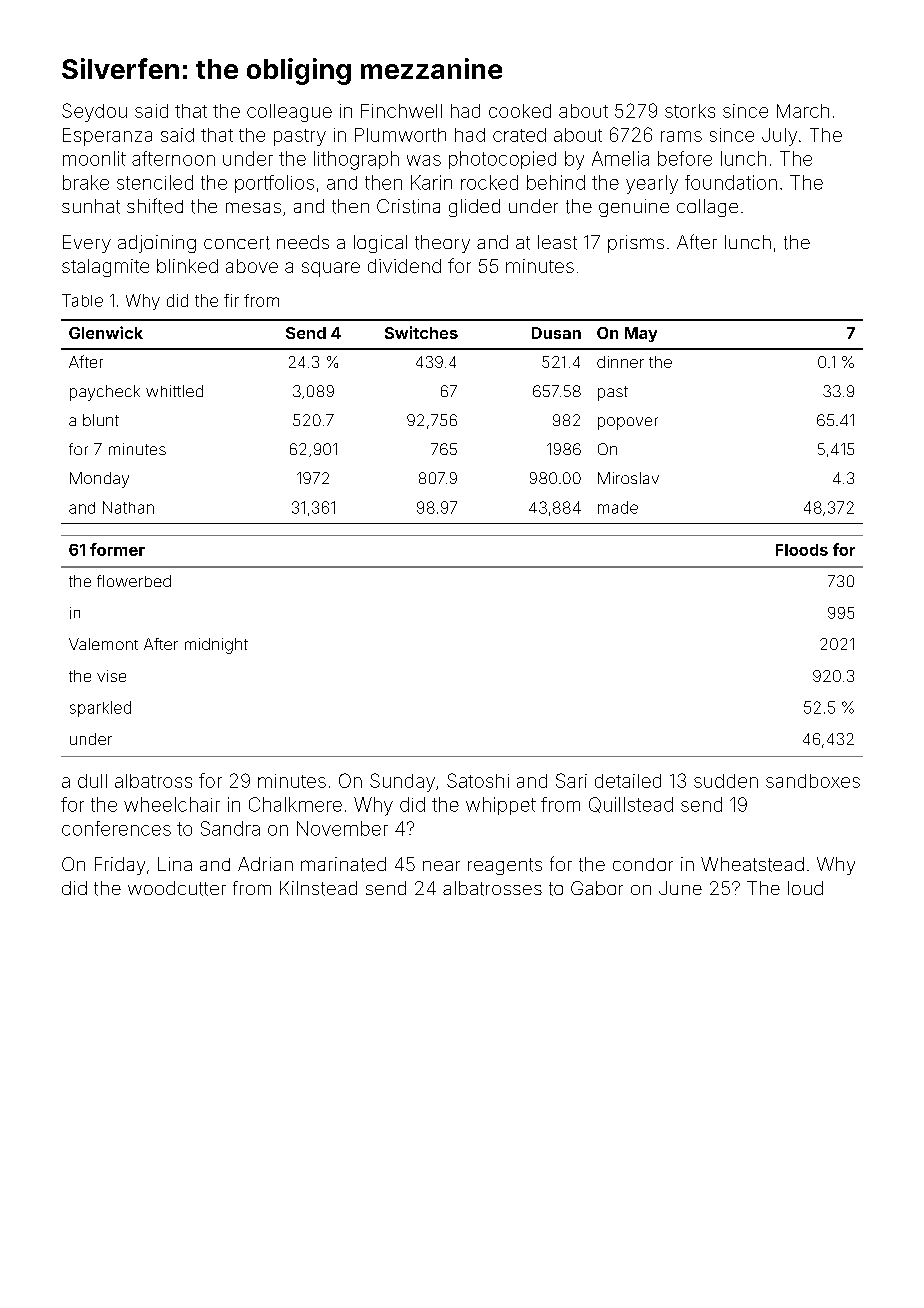 The image size is (924, 1308). I want to click on Dusan, so click(556, 333).
